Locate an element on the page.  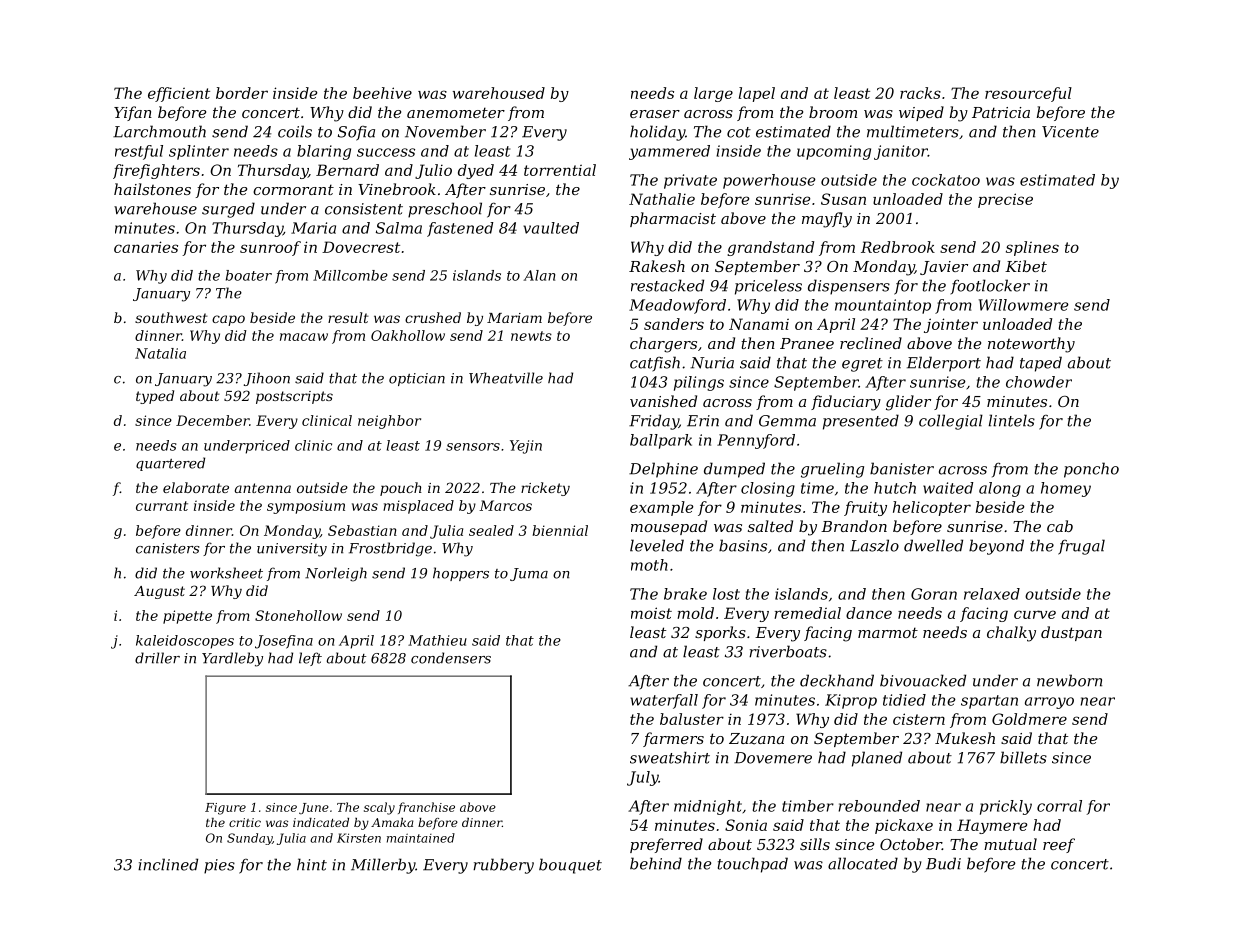
example is located at coordinates (661, 508).
